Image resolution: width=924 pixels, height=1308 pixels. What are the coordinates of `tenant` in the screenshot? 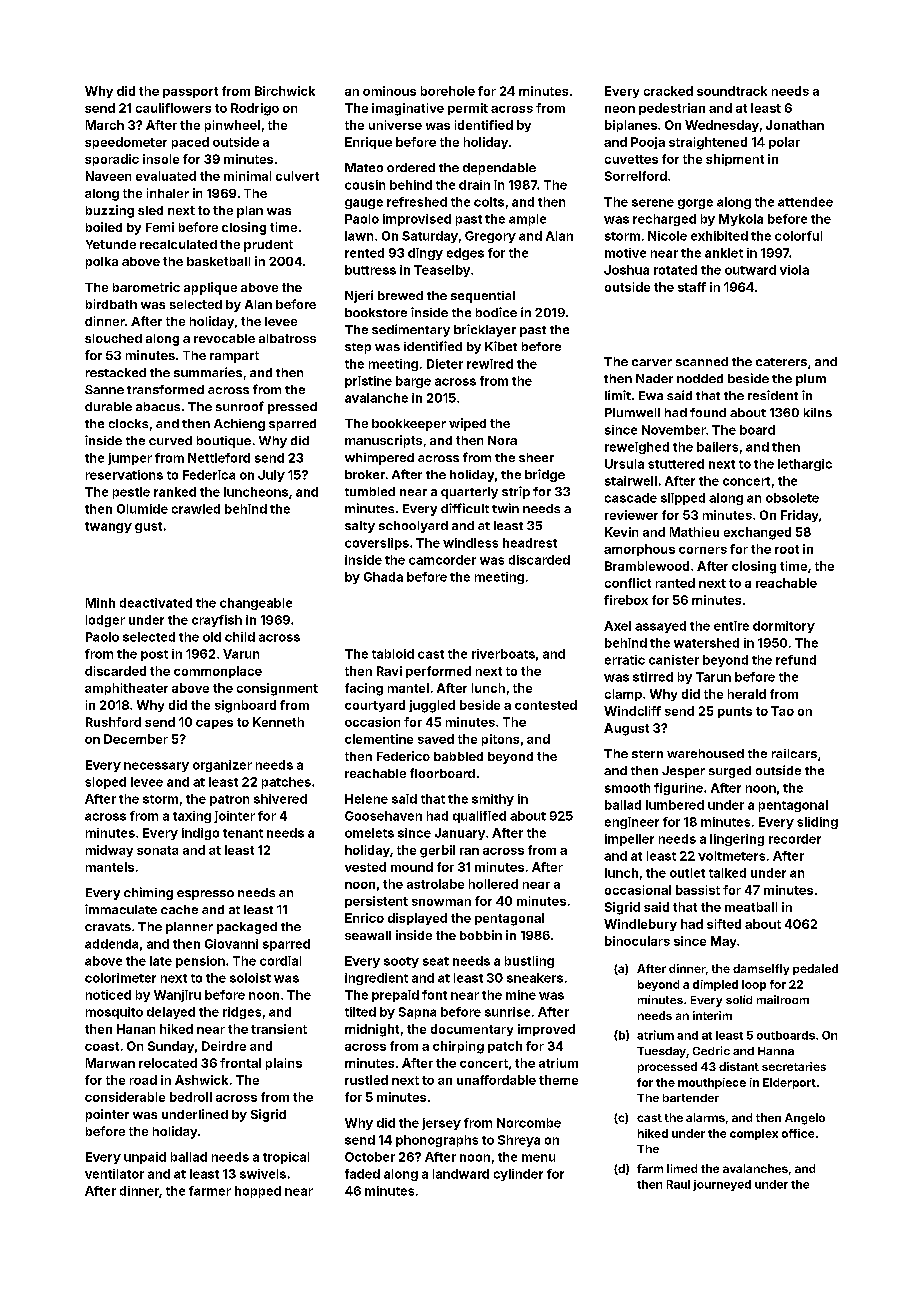 It's located at (243, 833).
